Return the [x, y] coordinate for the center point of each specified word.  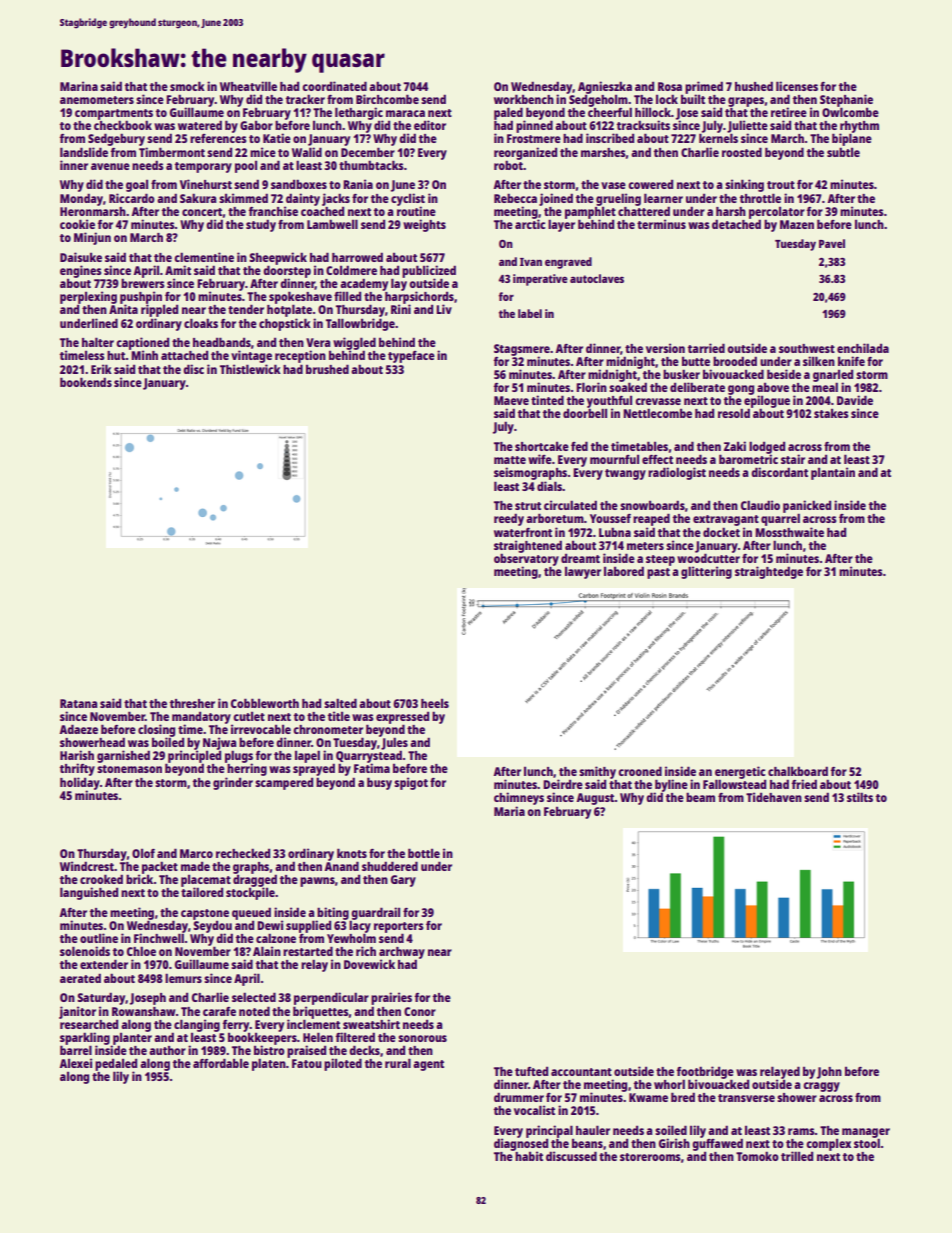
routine [416, 211]
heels [435, 703]
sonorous [422, 1038]
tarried [706, 348]
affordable [221, 1063]
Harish [77, 755]
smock [187, 86]
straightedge [769, 572]
